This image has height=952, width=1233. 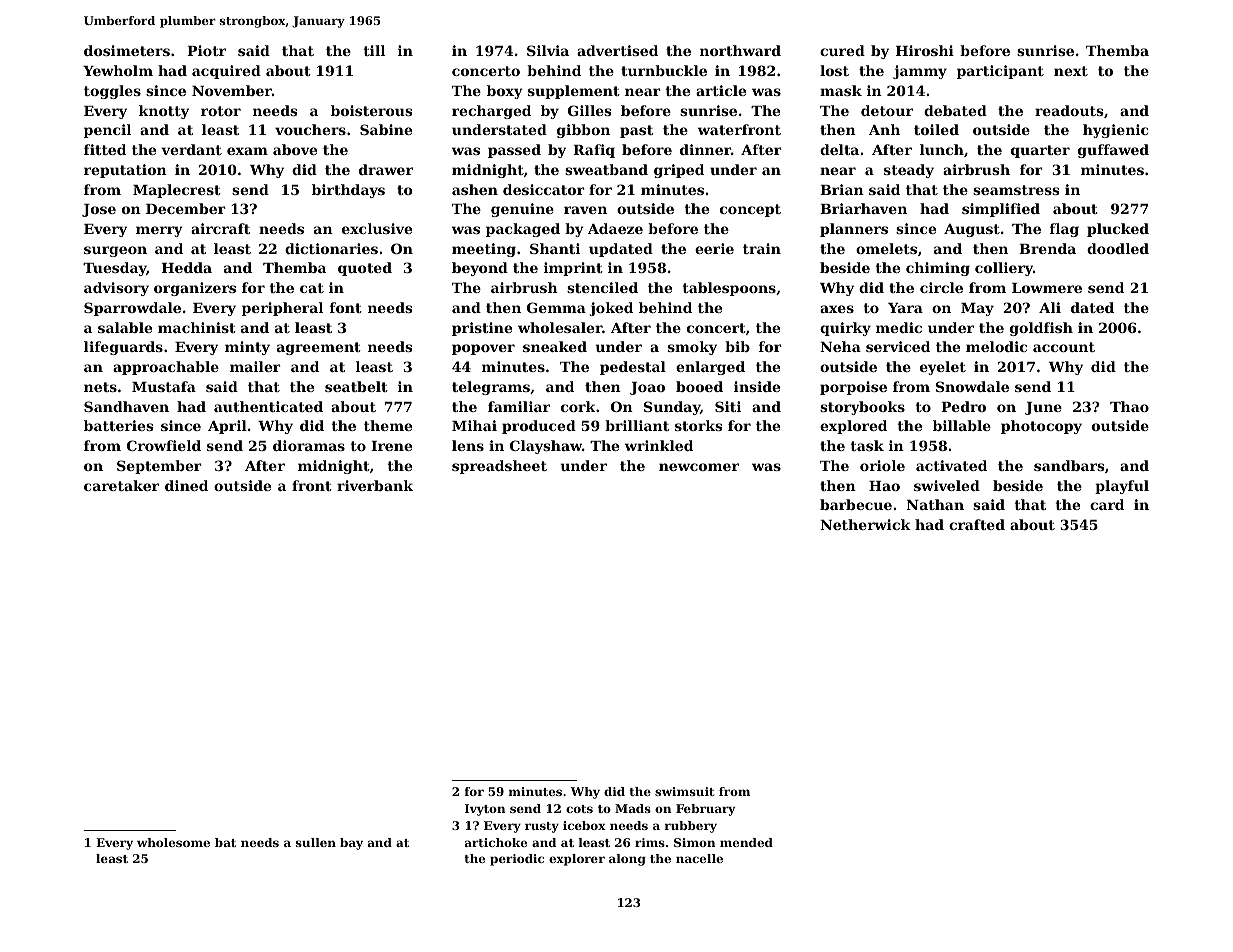 I want to click on Jose, so click(x=99, y=210).
